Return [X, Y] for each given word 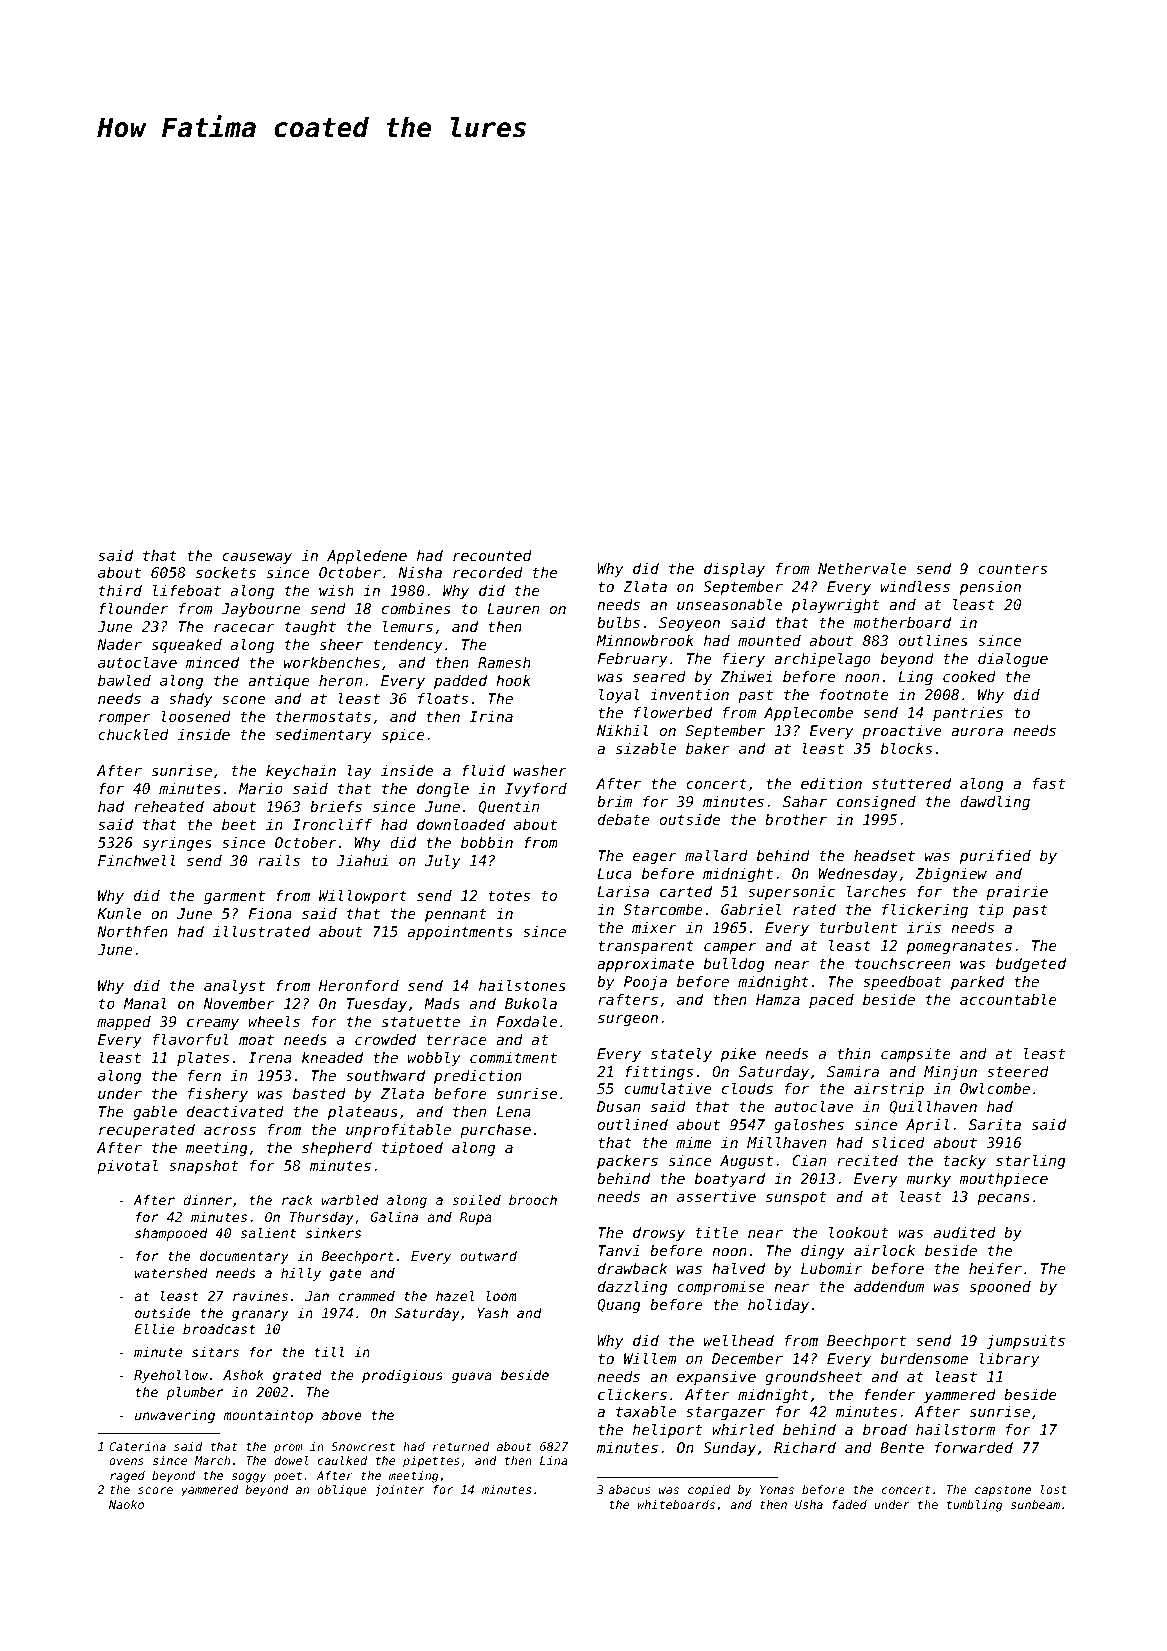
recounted [492, 555]
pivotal [127, 1166]
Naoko [126, 1504]
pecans [1003, 1199]
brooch [533, 1199]
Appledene [367, 556]
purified [995, 857]
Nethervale [862, 568]
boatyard [730, 1180]
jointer [400, 1491]
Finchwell [137, 860]
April [927, 1125]
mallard [716, 855]
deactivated [235, 1111]
